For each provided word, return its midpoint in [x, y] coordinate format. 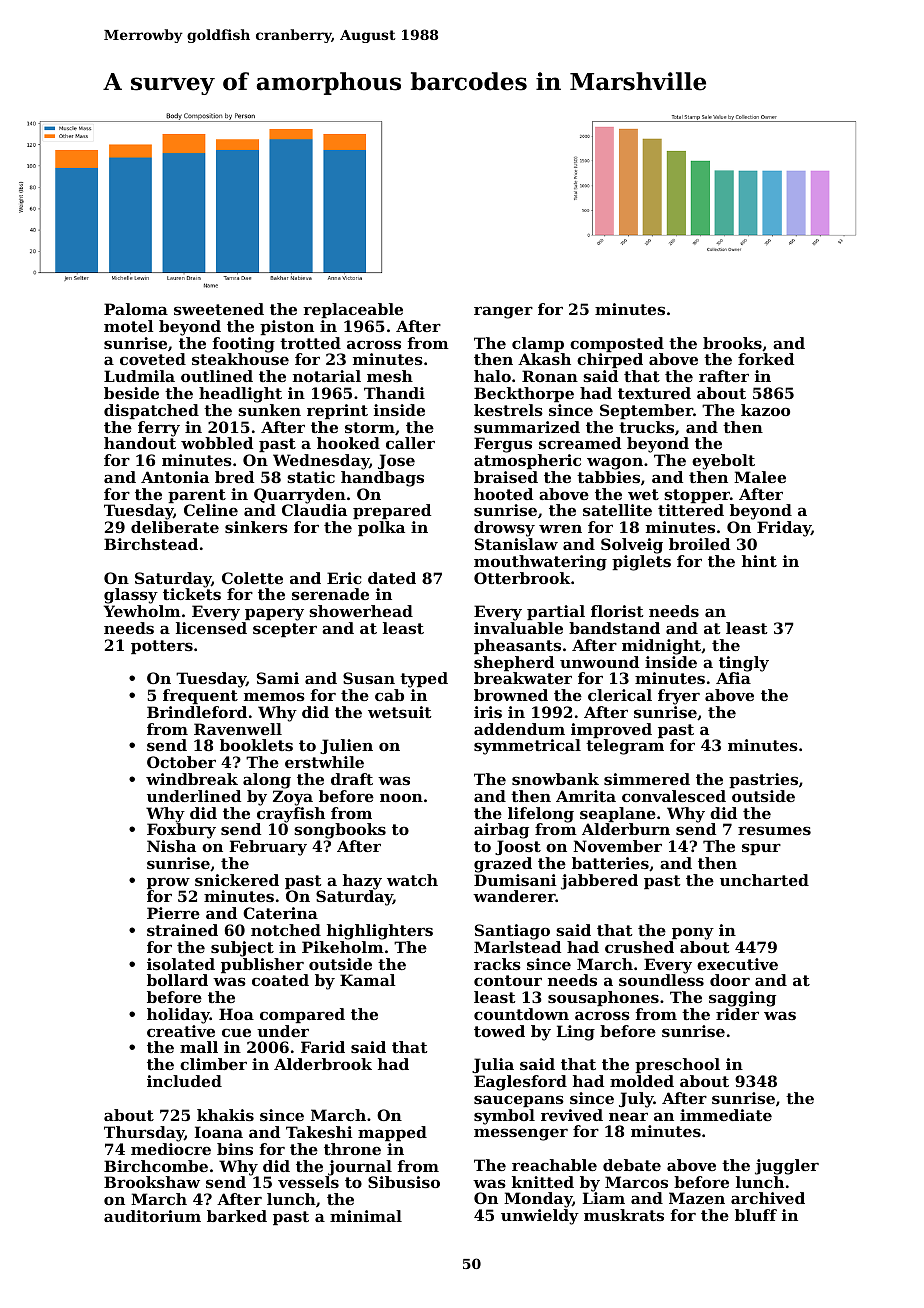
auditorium [152, 1216]
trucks [646, 427]
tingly [744, 664]
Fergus [503, 445]
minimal [366, 1216]
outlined [217, 376]
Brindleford [197, 712]
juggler [787, 1167]
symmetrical [527, 747]
